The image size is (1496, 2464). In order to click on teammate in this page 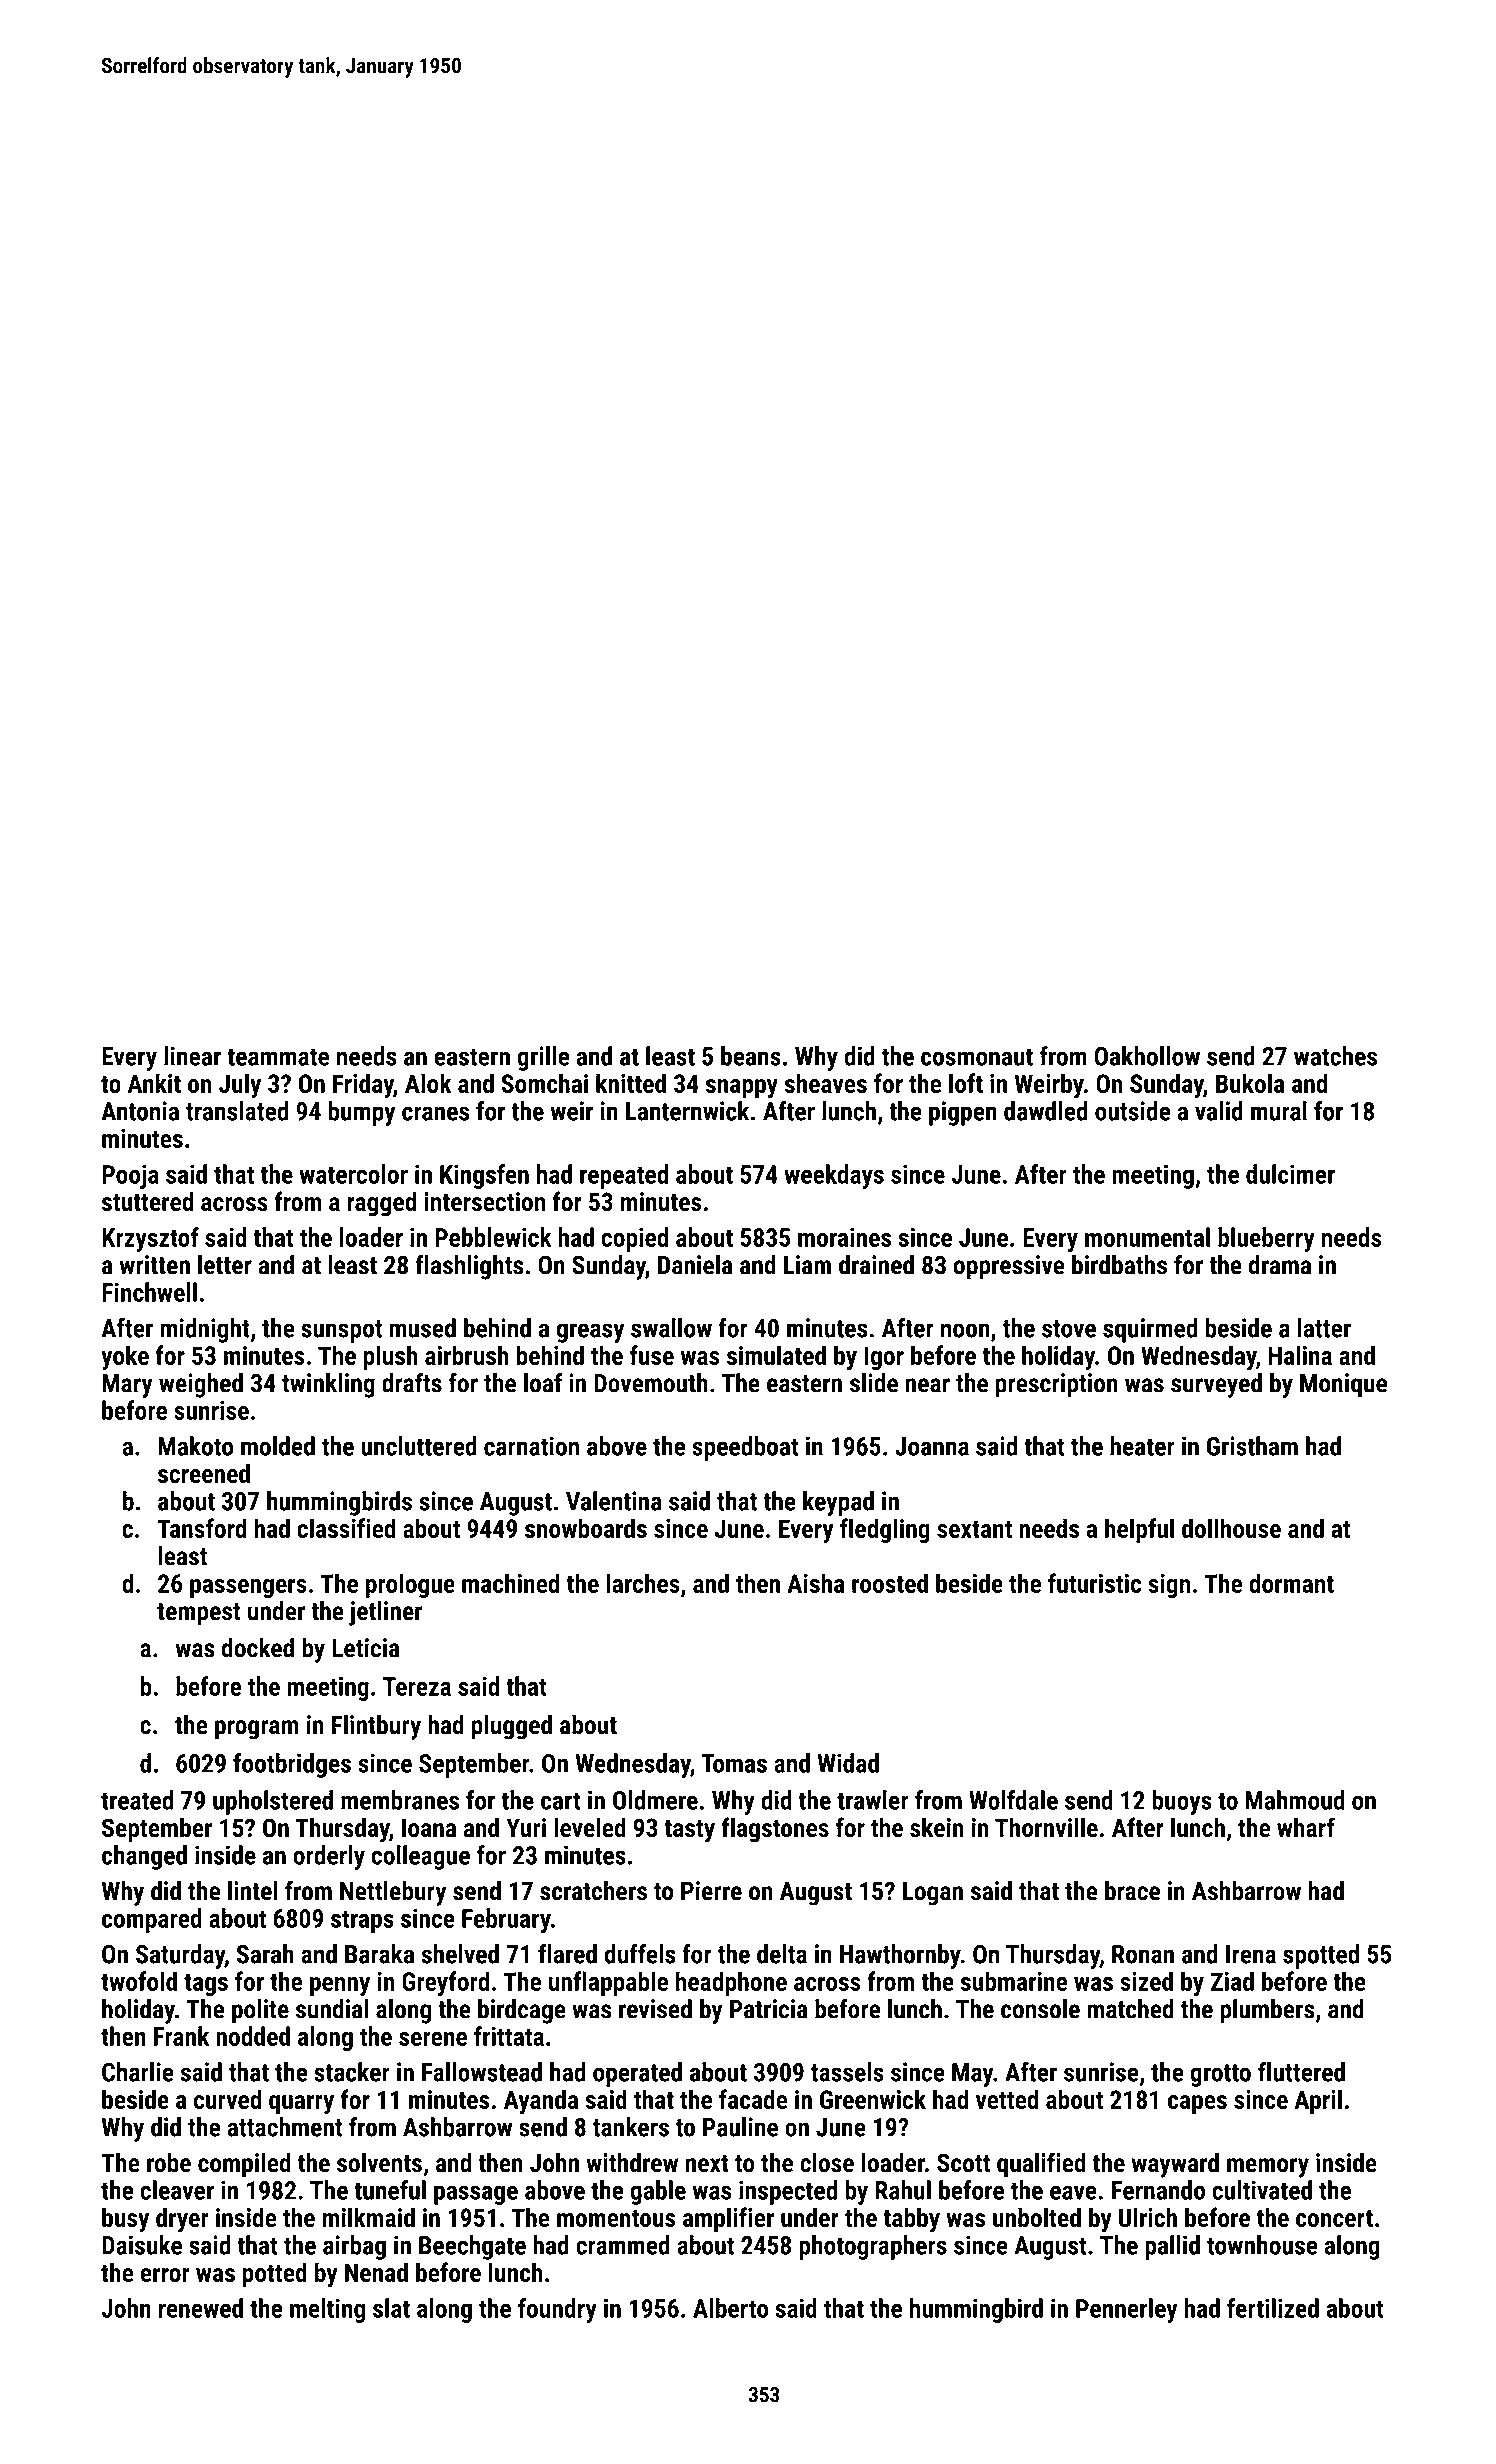, I will do `click(278, 1057)`.
